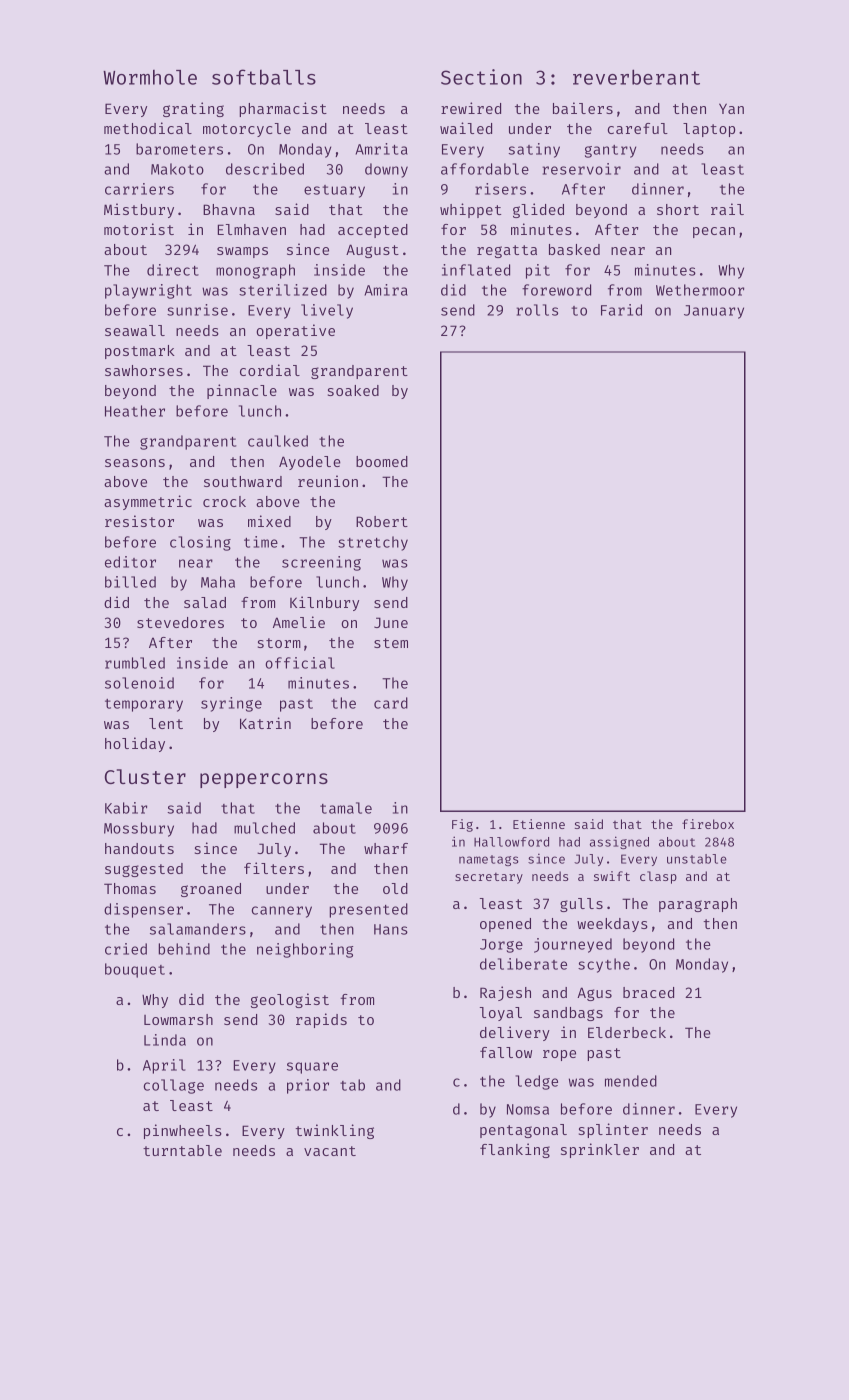 The image size is (849, 1400). What do you see at coordinates (182, 1150) in the screenshot?
I see `turntable` at bounding box center [182, 1150].
